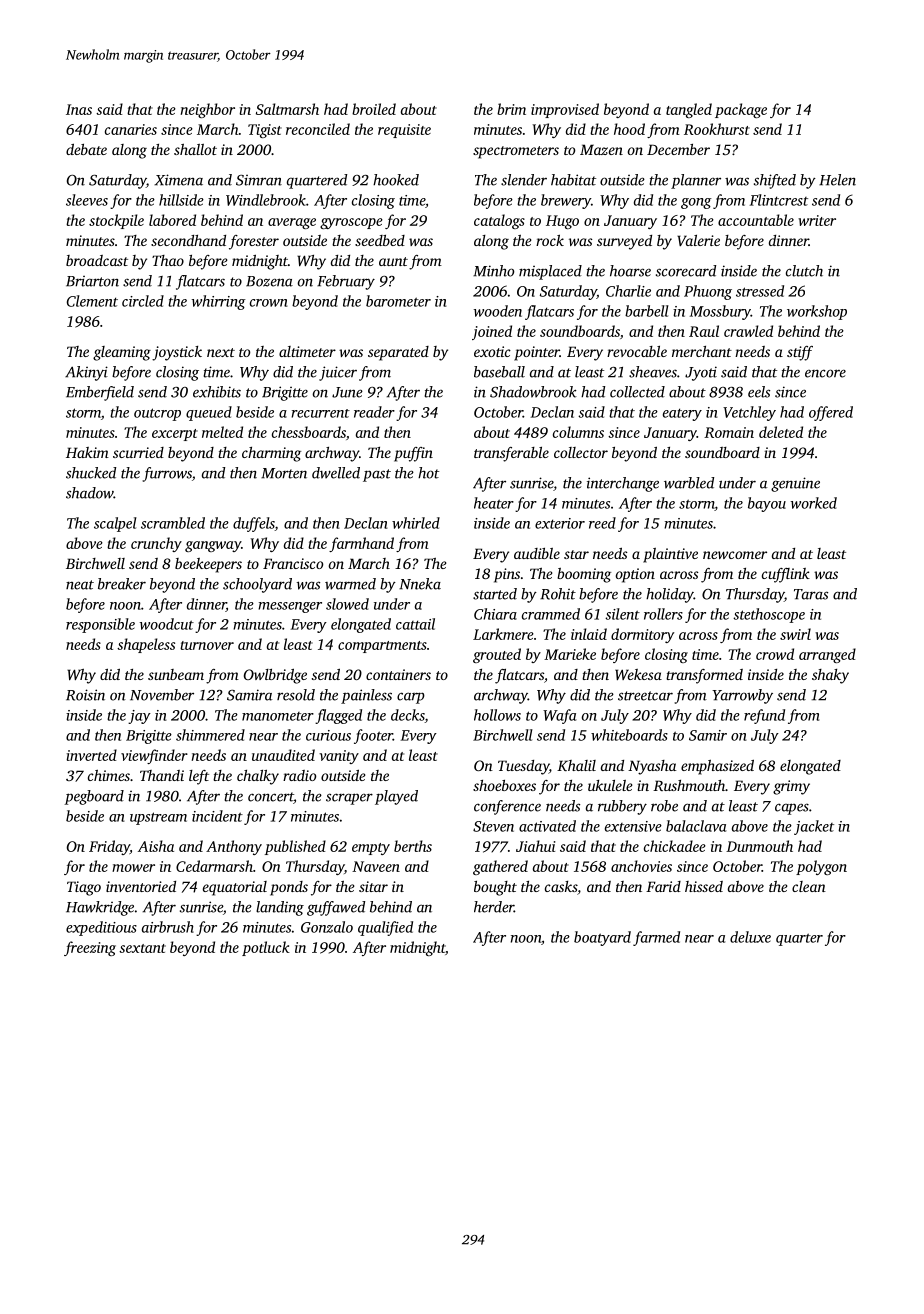 The height and width of the screenshot is (1314, 924). Describe the element at coordinates (831, 413) in the screenshot. I see `offered` at that location.
